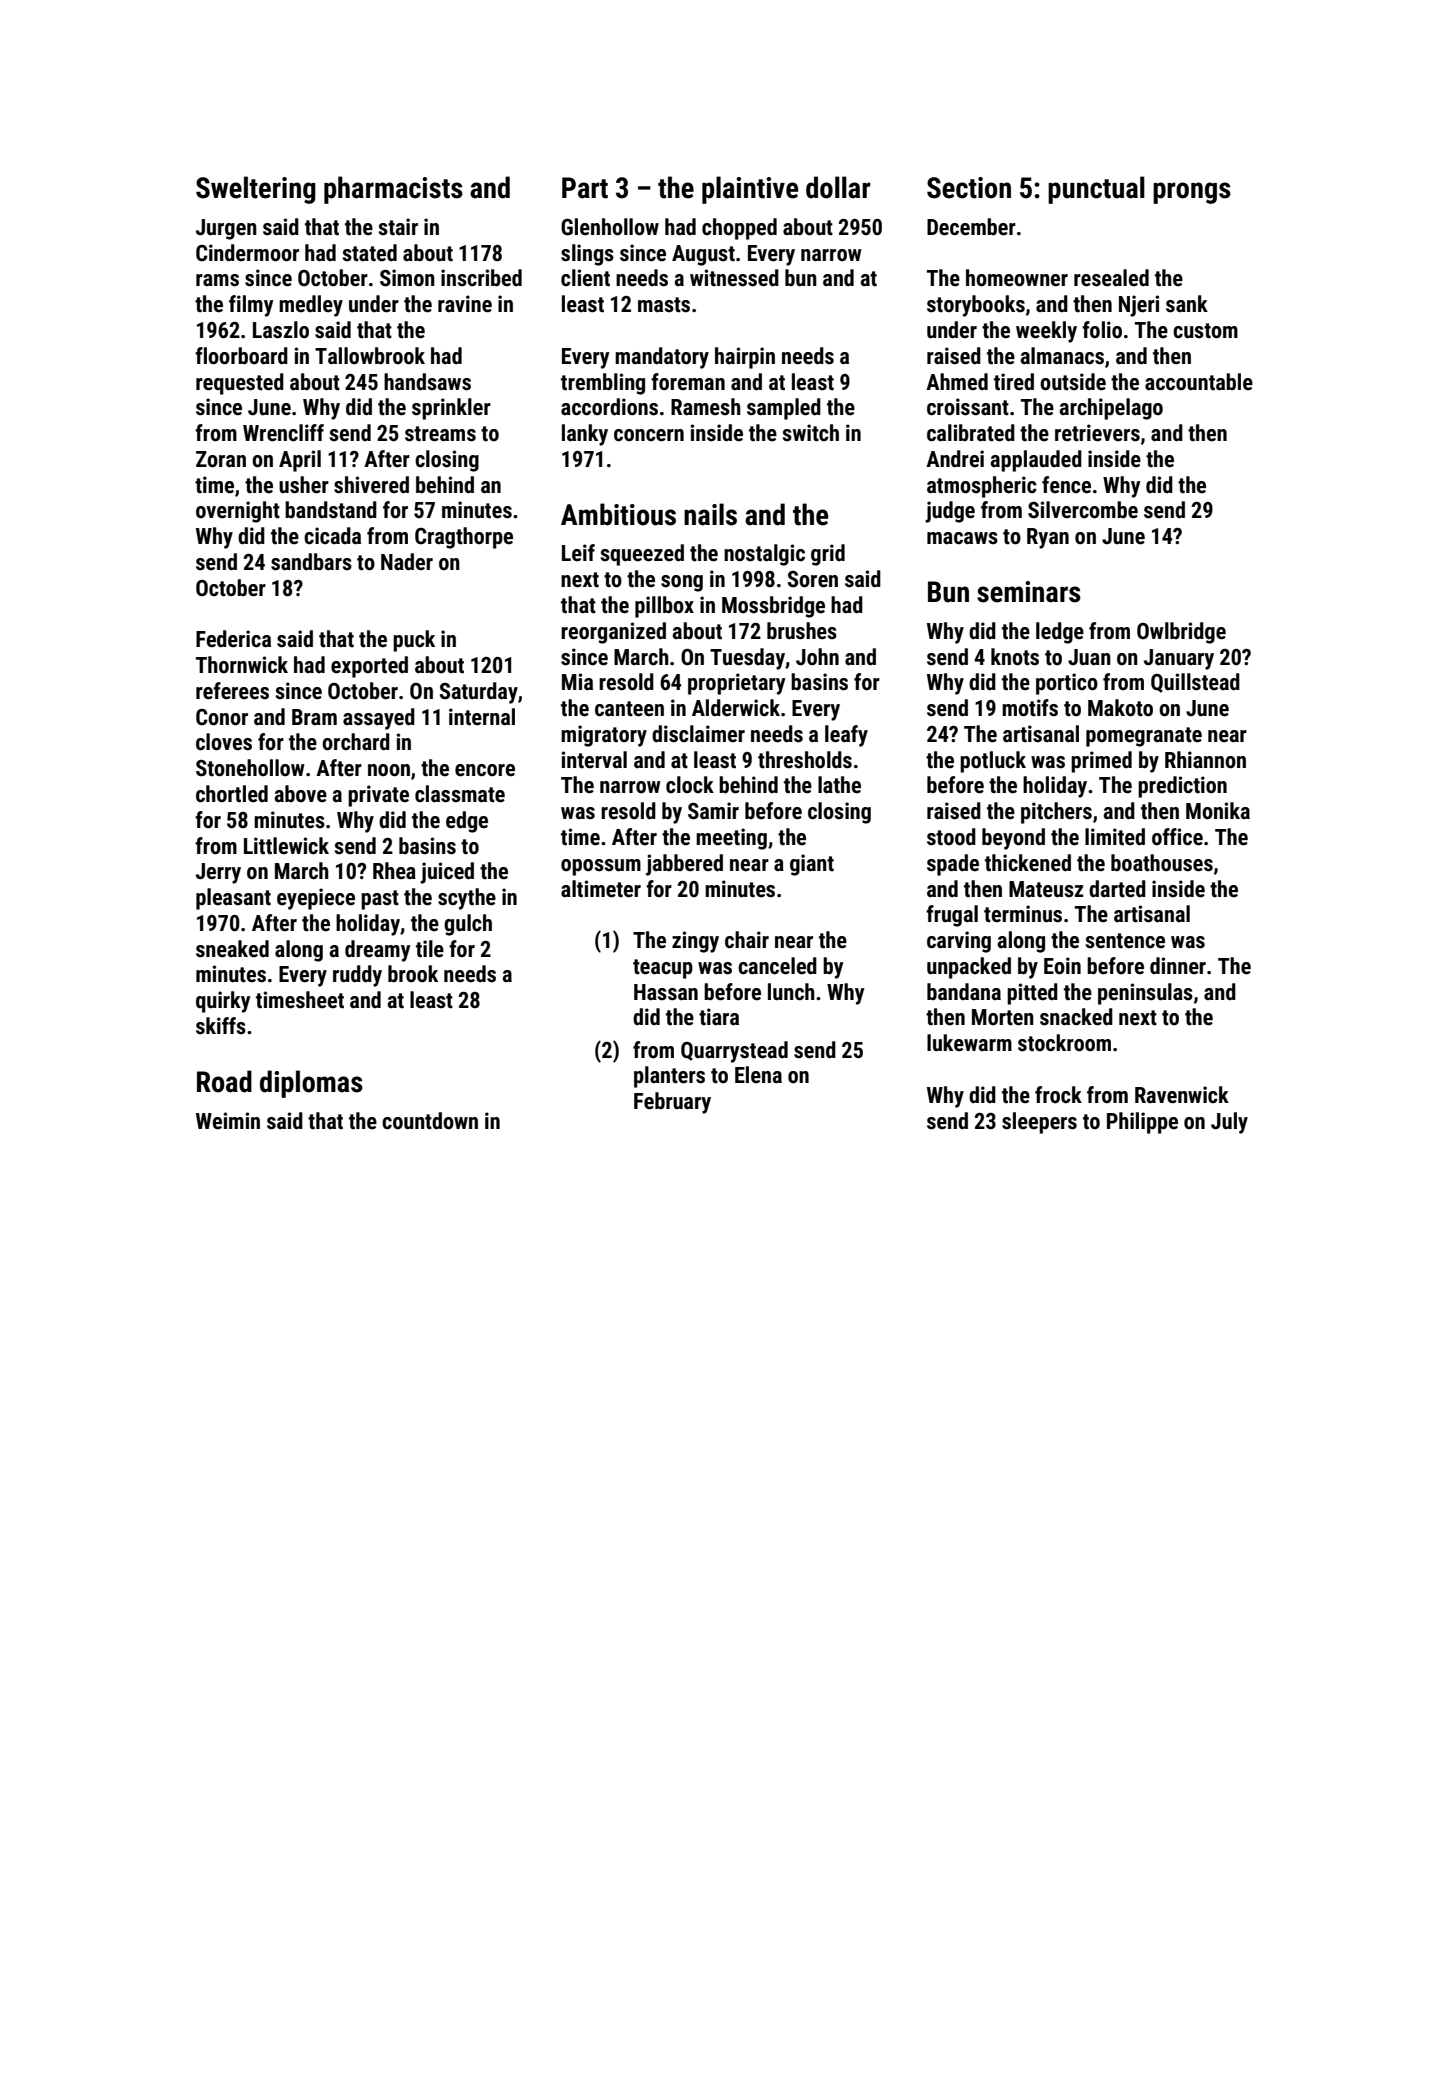 This page has height=2100, width=1450. What do you see at coordinates (1229, 1123) in the page?
I see `July` at bounding box center [1229, 1123].
